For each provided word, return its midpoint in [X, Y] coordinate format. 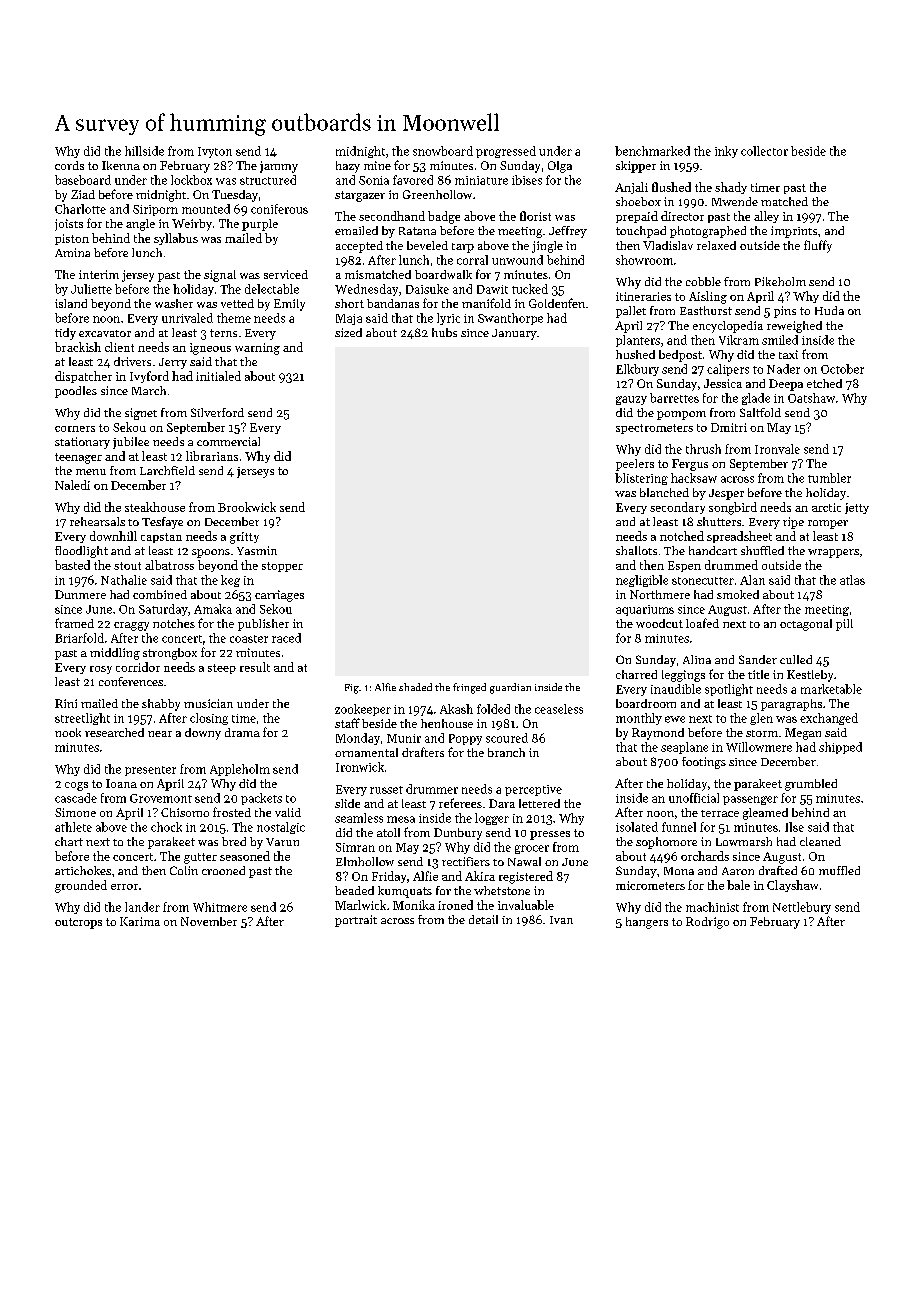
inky [726, 152]
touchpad [641, 232]
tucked [530, 289]
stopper [282, 567]
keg [230, 581]
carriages [279, 596]
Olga [560, 167]
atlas [852, 580]
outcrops [78, 923]
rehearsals [97, 521]
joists [69, 225]
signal [220, 276]
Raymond [658, 734]
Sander [758, 659]
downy [203, 734]
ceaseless [559, 709]
